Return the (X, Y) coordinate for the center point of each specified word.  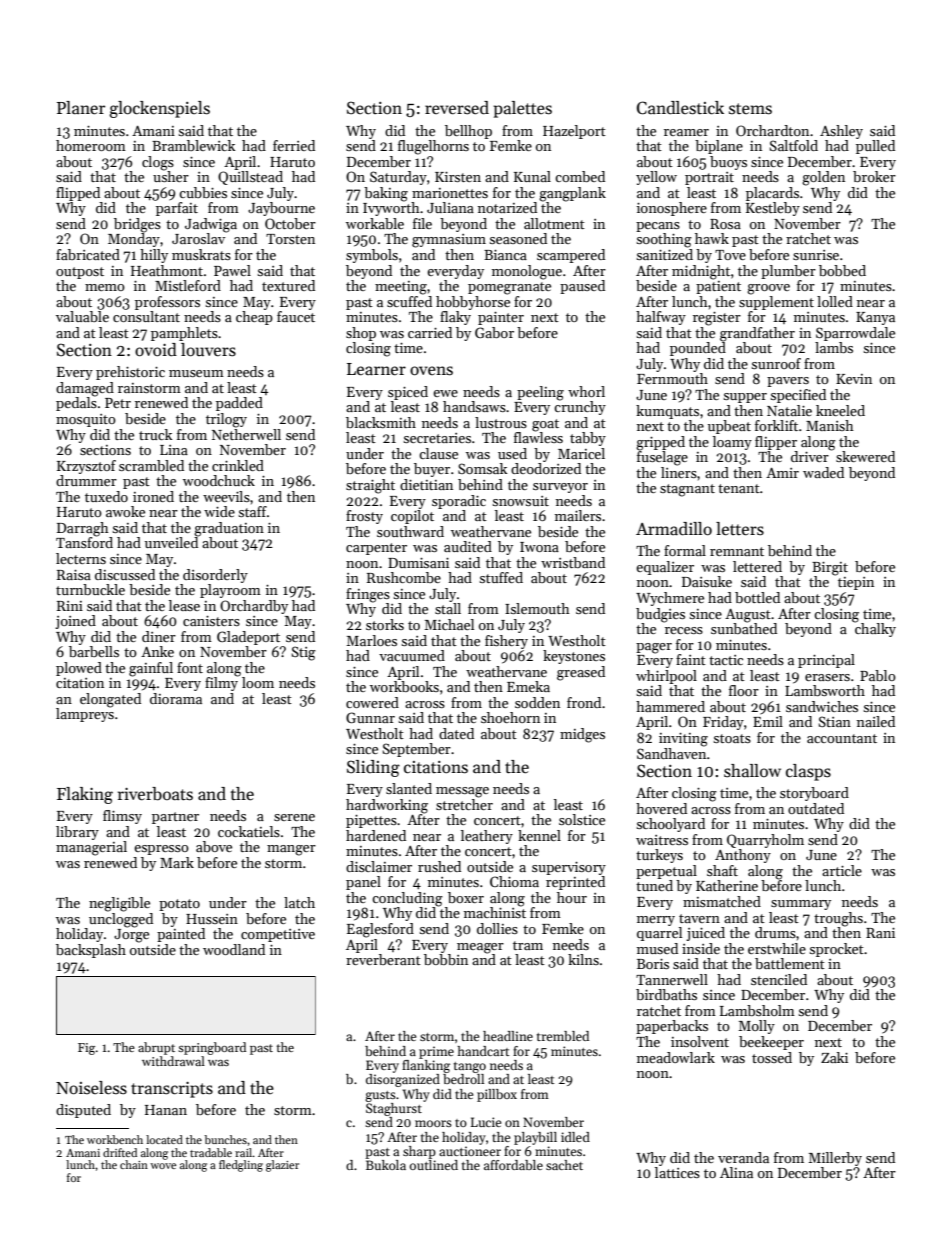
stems (750, 109)
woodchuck (219, 480)
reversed (457, 108)
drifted (120, 1152)
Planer (81, 108)
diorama (176, 698)
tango (470, 1067)
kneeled (840, 410)
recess (684, 630)
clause (438, 453)
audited (468, 546)
